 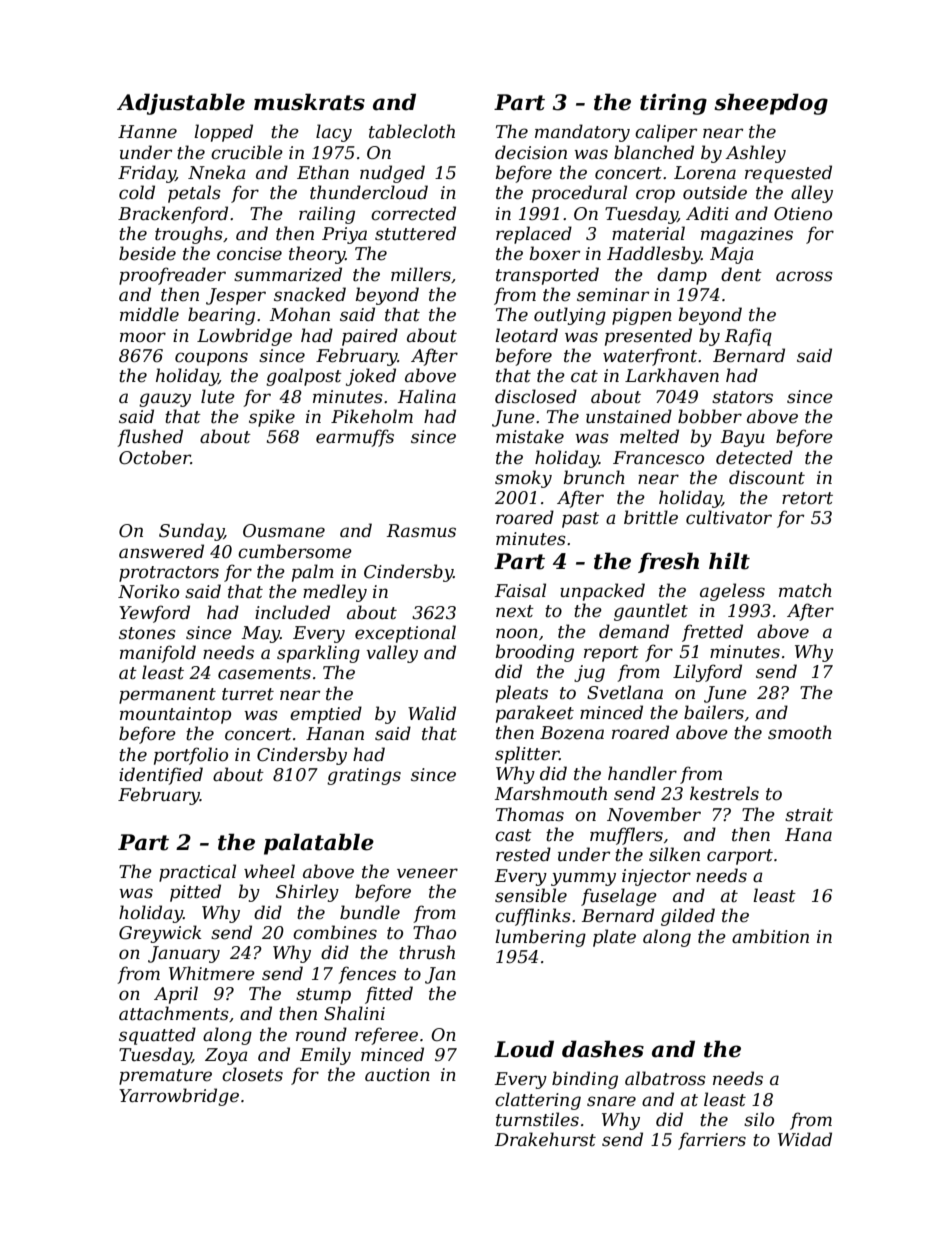 I want to click on farriers, so click(x=712, y=1141).
